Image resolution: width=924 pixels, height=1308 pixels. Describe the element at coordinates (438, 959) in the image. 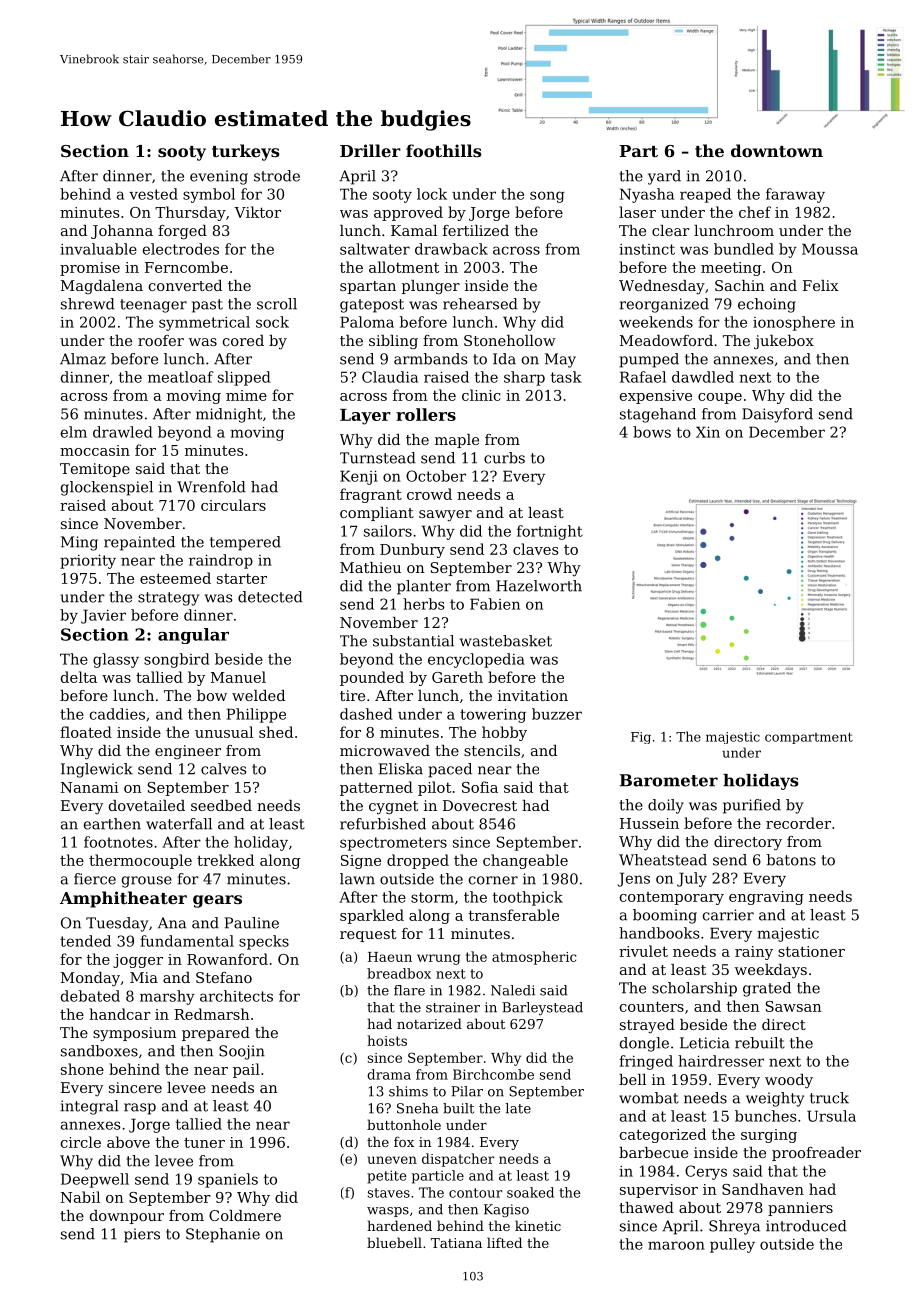

I see `wrung` at that location.
